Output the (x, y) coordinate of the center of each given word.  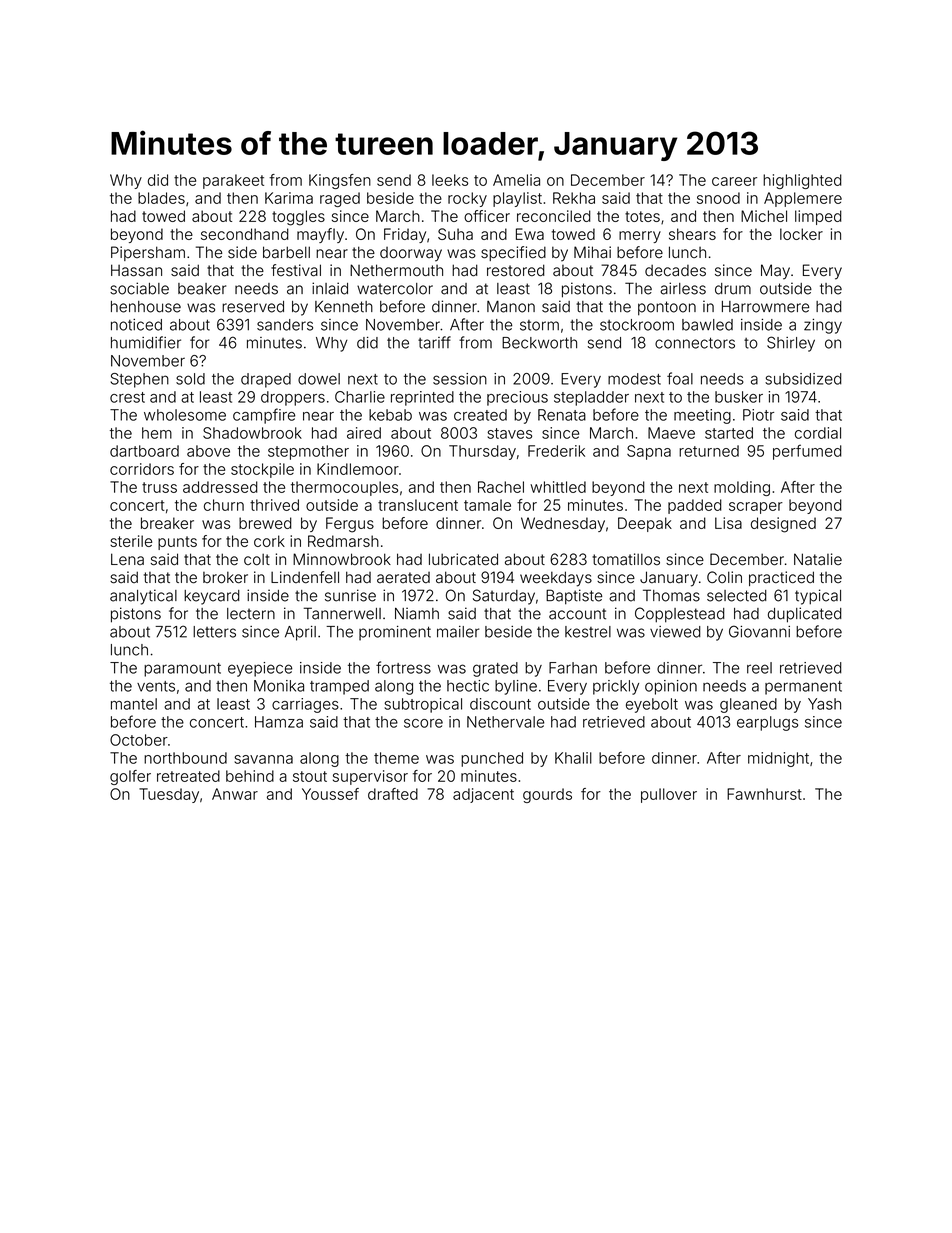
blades (161, 198)
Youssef (330, 794)
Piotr (758, 415)
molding (742, 488)
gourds (547, 795)
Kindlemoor (358, 469)
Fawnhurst (764, 794)
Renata (562, 415)
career (734, 181)
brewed (265, 523)
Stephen (140, 380)
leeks (450, 180)
